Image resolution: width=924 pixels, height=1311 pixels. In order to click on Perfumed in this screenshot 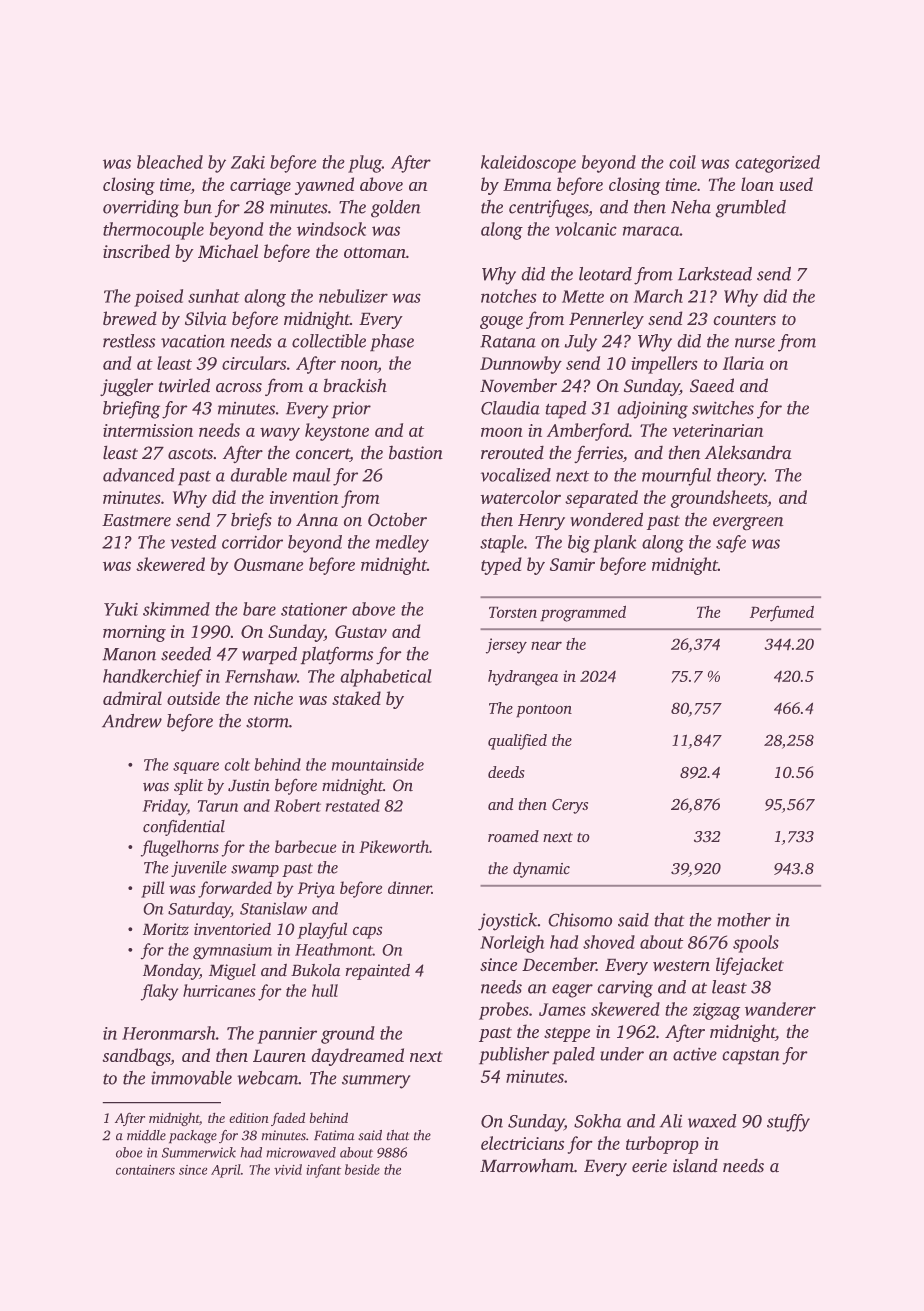, I will do `click(782, 613)`.
